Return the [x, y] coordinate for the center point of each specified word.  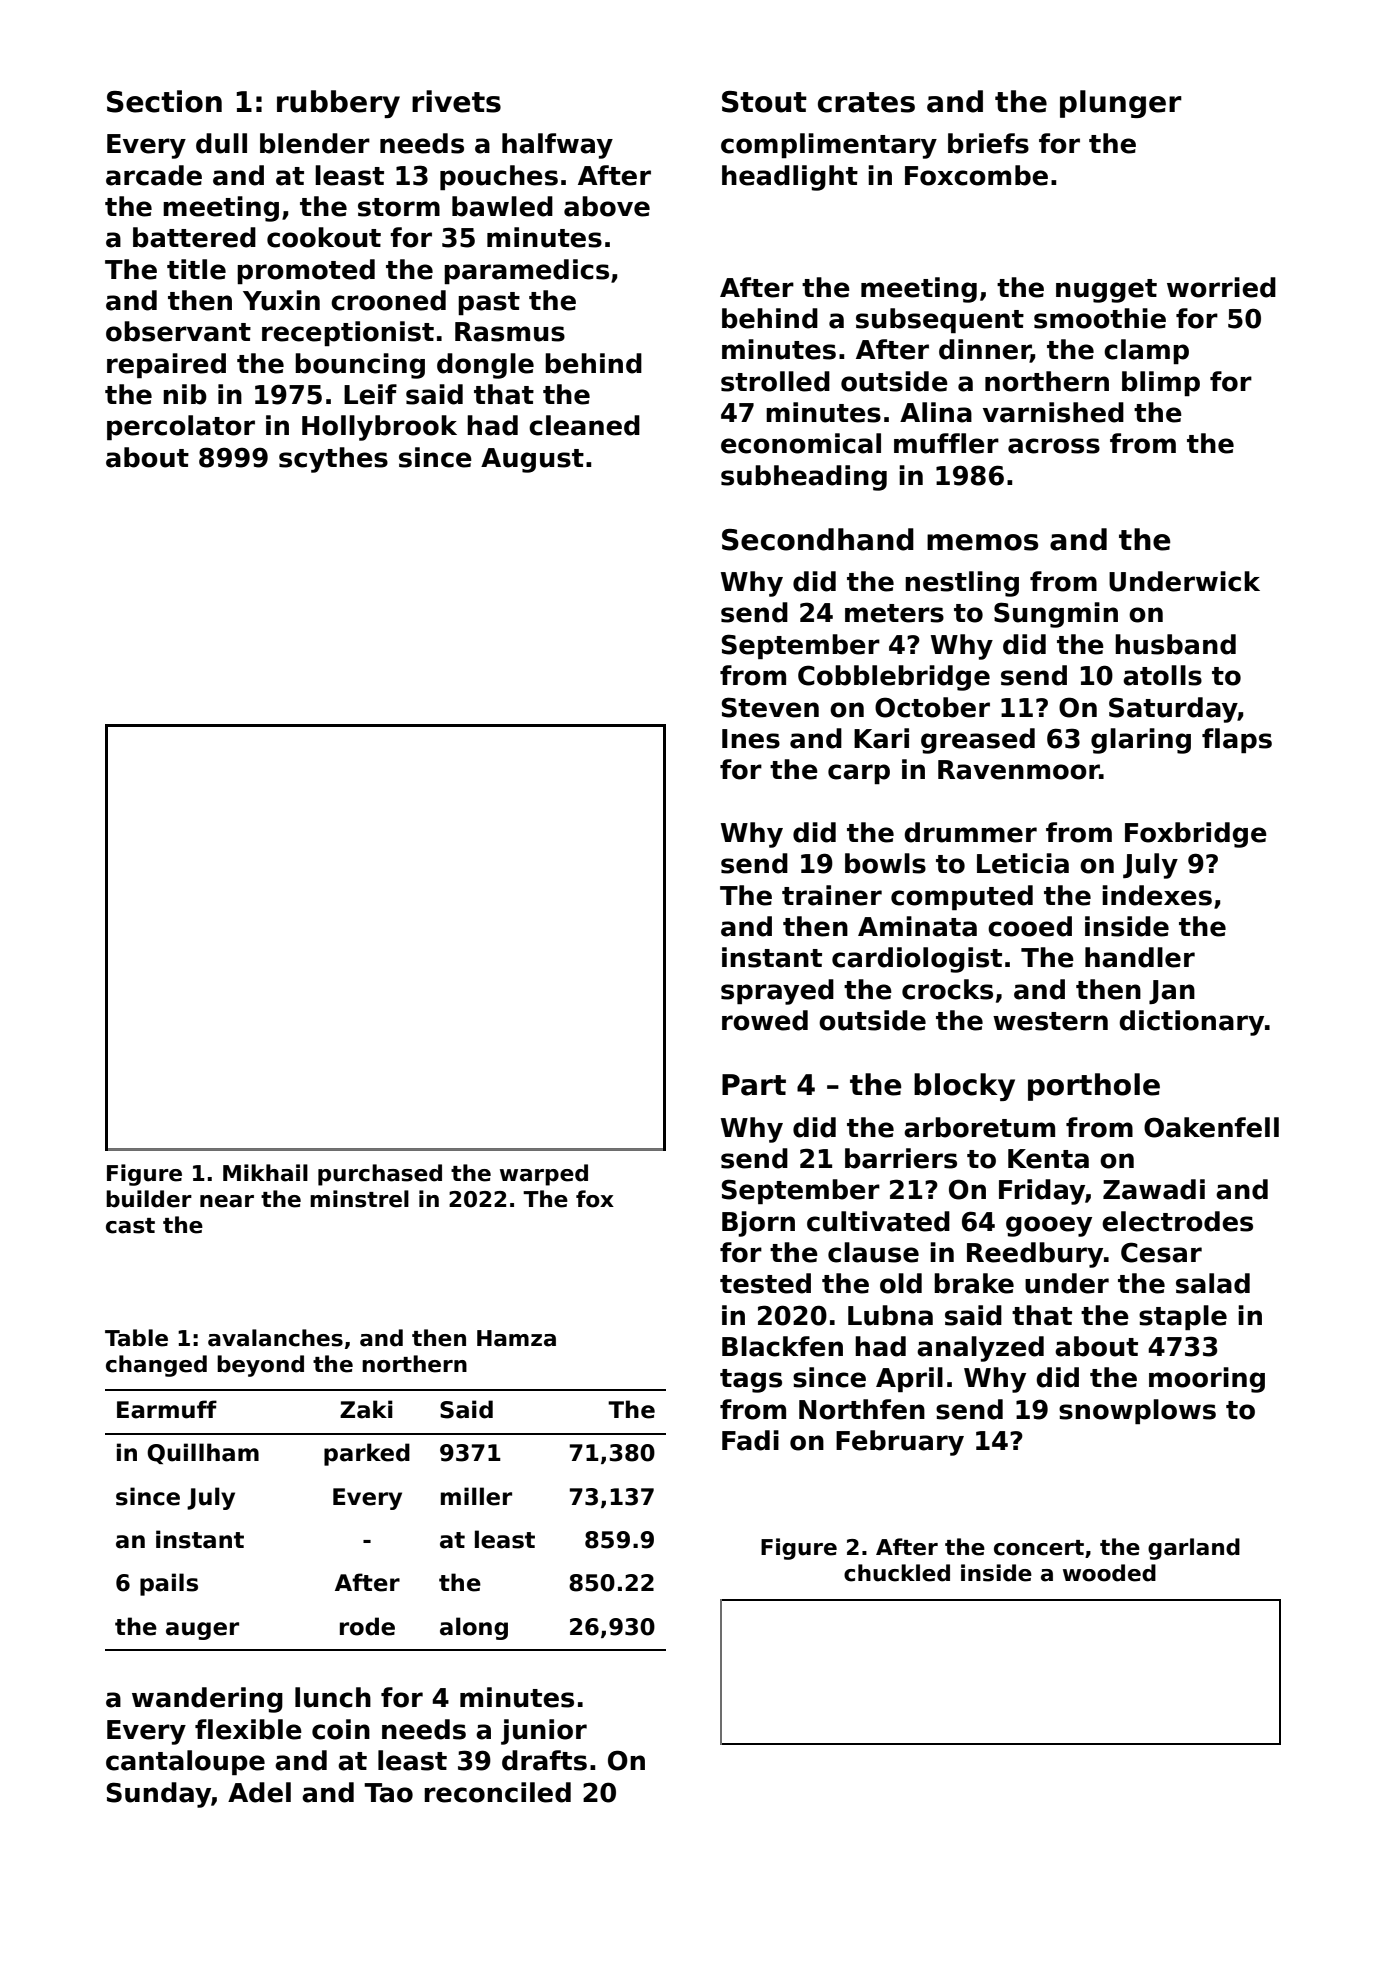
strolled [775, 381]
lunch [333, 1697]
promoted [306, 272]
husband [1175, 644]
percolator [181, 428]
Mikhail [265, 1173]
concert [1039, 1548]
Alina [936, 412]
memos [983, 542]
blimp [1161, 384]
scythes [333, 460]
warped [544, 1175]
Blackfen [782, 1346]
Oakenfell [1211, 1127]
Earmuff [167, 1409]
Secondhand [818, 539]
